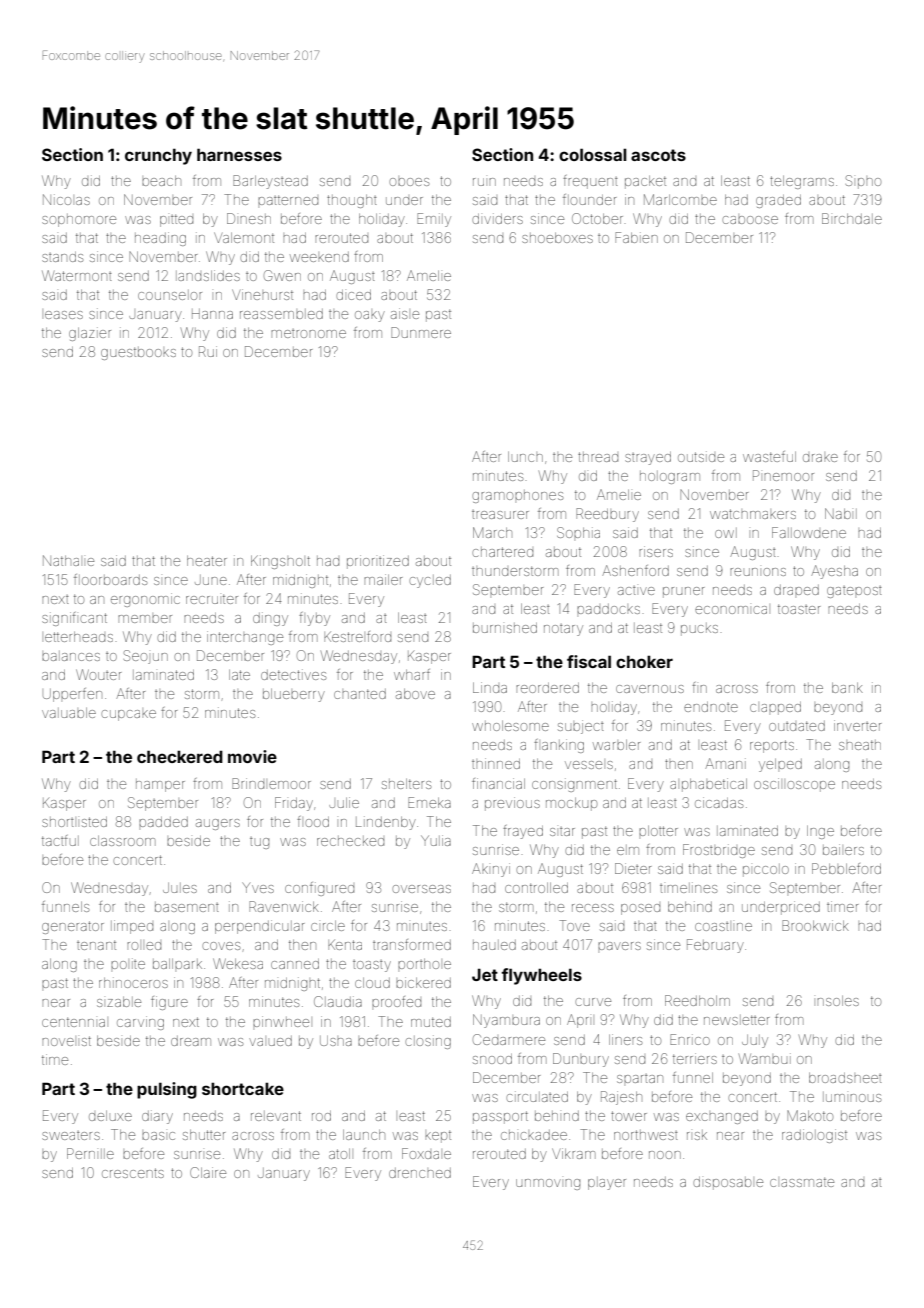 The height and width of the document is (1308, 924). What do you see at coordinates (852, 218) in the document?
I see `Birchdale` at bounding box center [852, 218].
